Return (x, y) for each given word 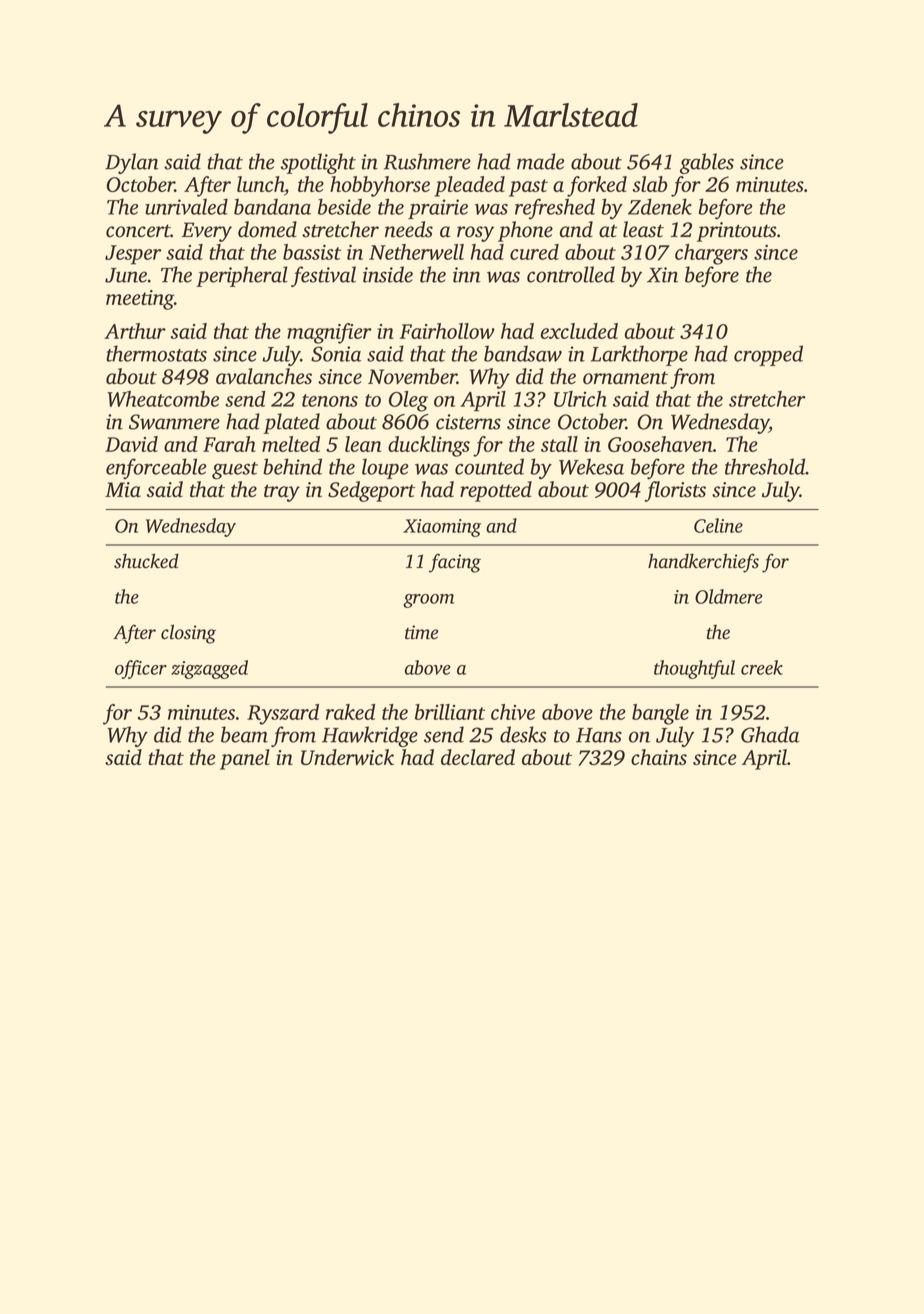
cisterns (468, 422)
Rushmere (427, 161)
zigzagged (209, 669)
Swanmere (174, 422)
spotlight (318, 163)
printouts (737, 232)
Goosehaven (660, 444)
